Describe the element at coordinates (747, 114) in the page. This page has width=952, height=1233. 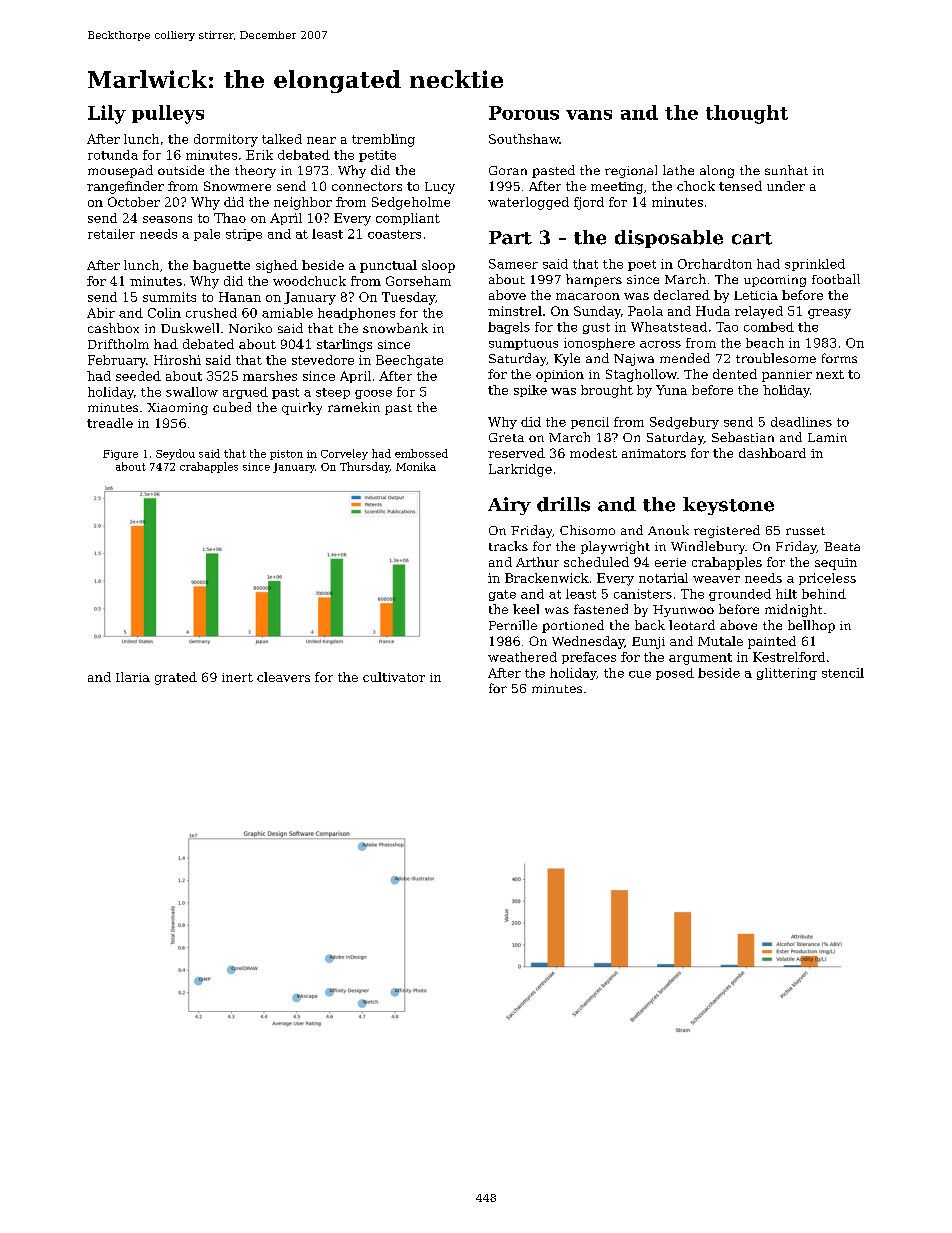
I see `thought` at that location.
